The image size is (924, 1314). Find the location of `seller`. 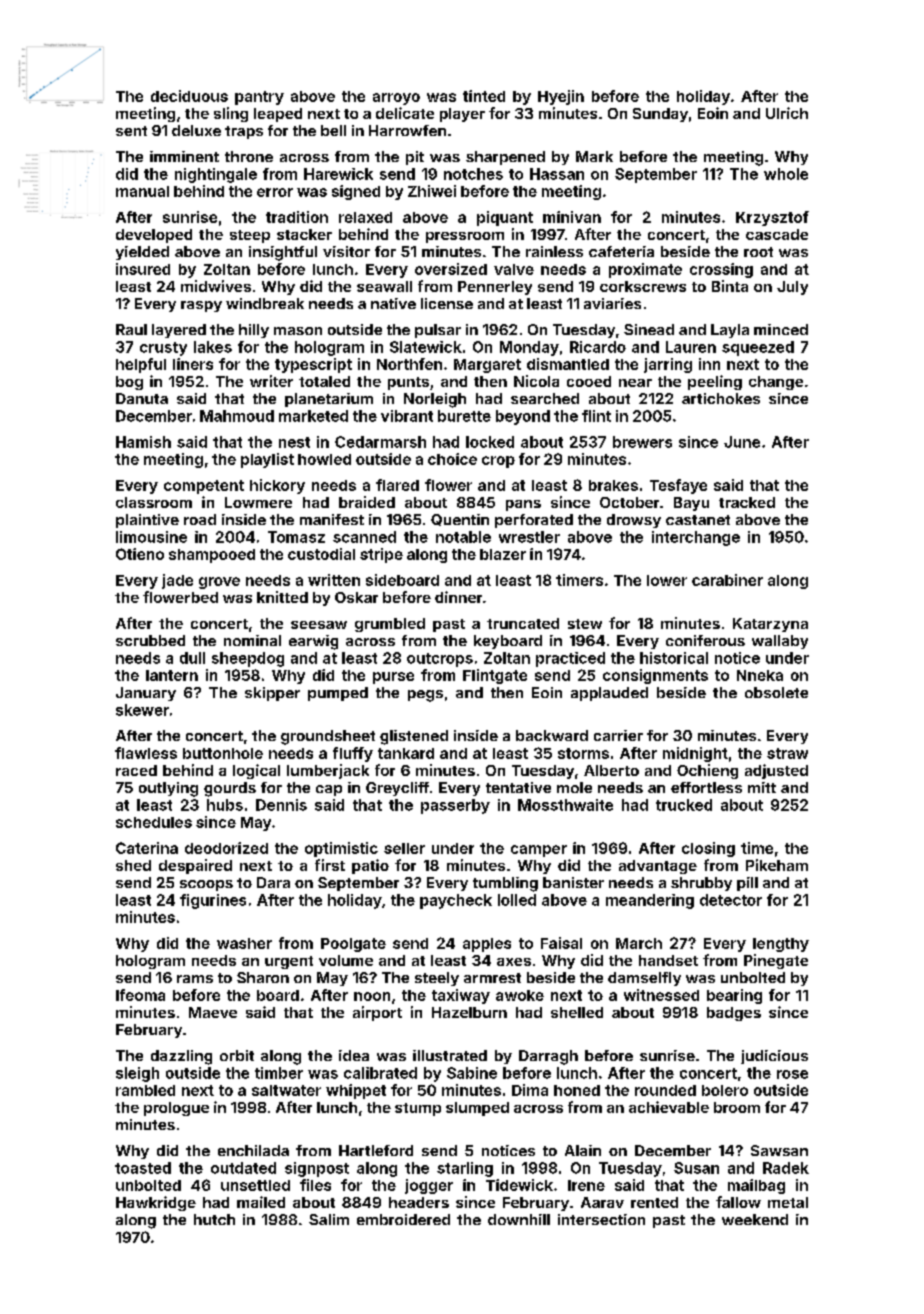

seller is located at coordinates (404, 848).
